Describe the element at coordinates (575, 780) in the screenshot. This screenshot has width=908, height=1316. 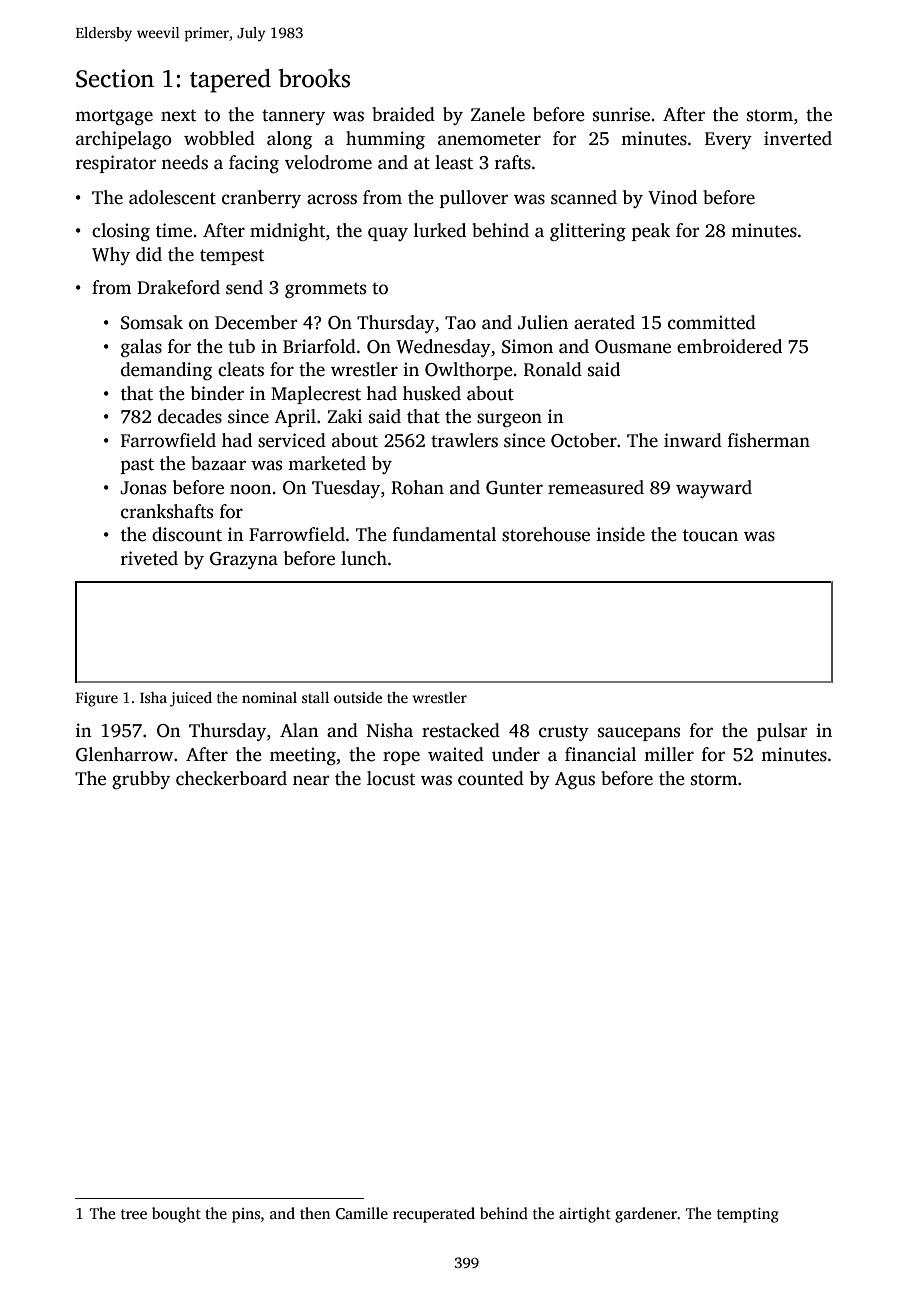
I see `Agus` at that location.
